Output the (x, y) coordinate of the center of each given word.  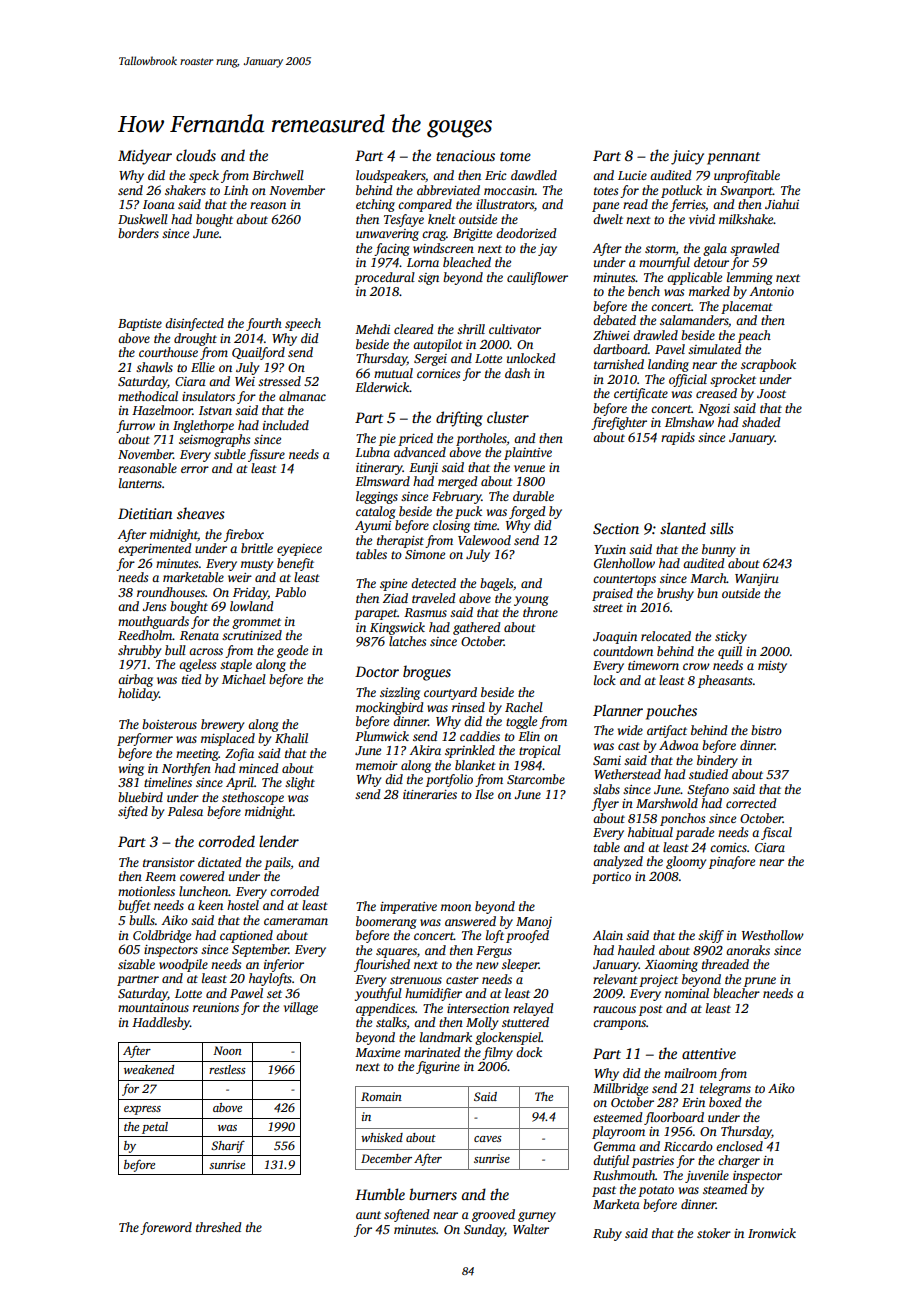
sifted (133, 812)
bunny (719, 550)
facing (392, 249)
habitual (650, 832)
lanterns (140, 483)
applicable (694, 278)
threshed (219, 1227)
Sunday (484, 1230)
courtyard (450, 693)
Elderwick (382, 387)
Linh (236, 190)
